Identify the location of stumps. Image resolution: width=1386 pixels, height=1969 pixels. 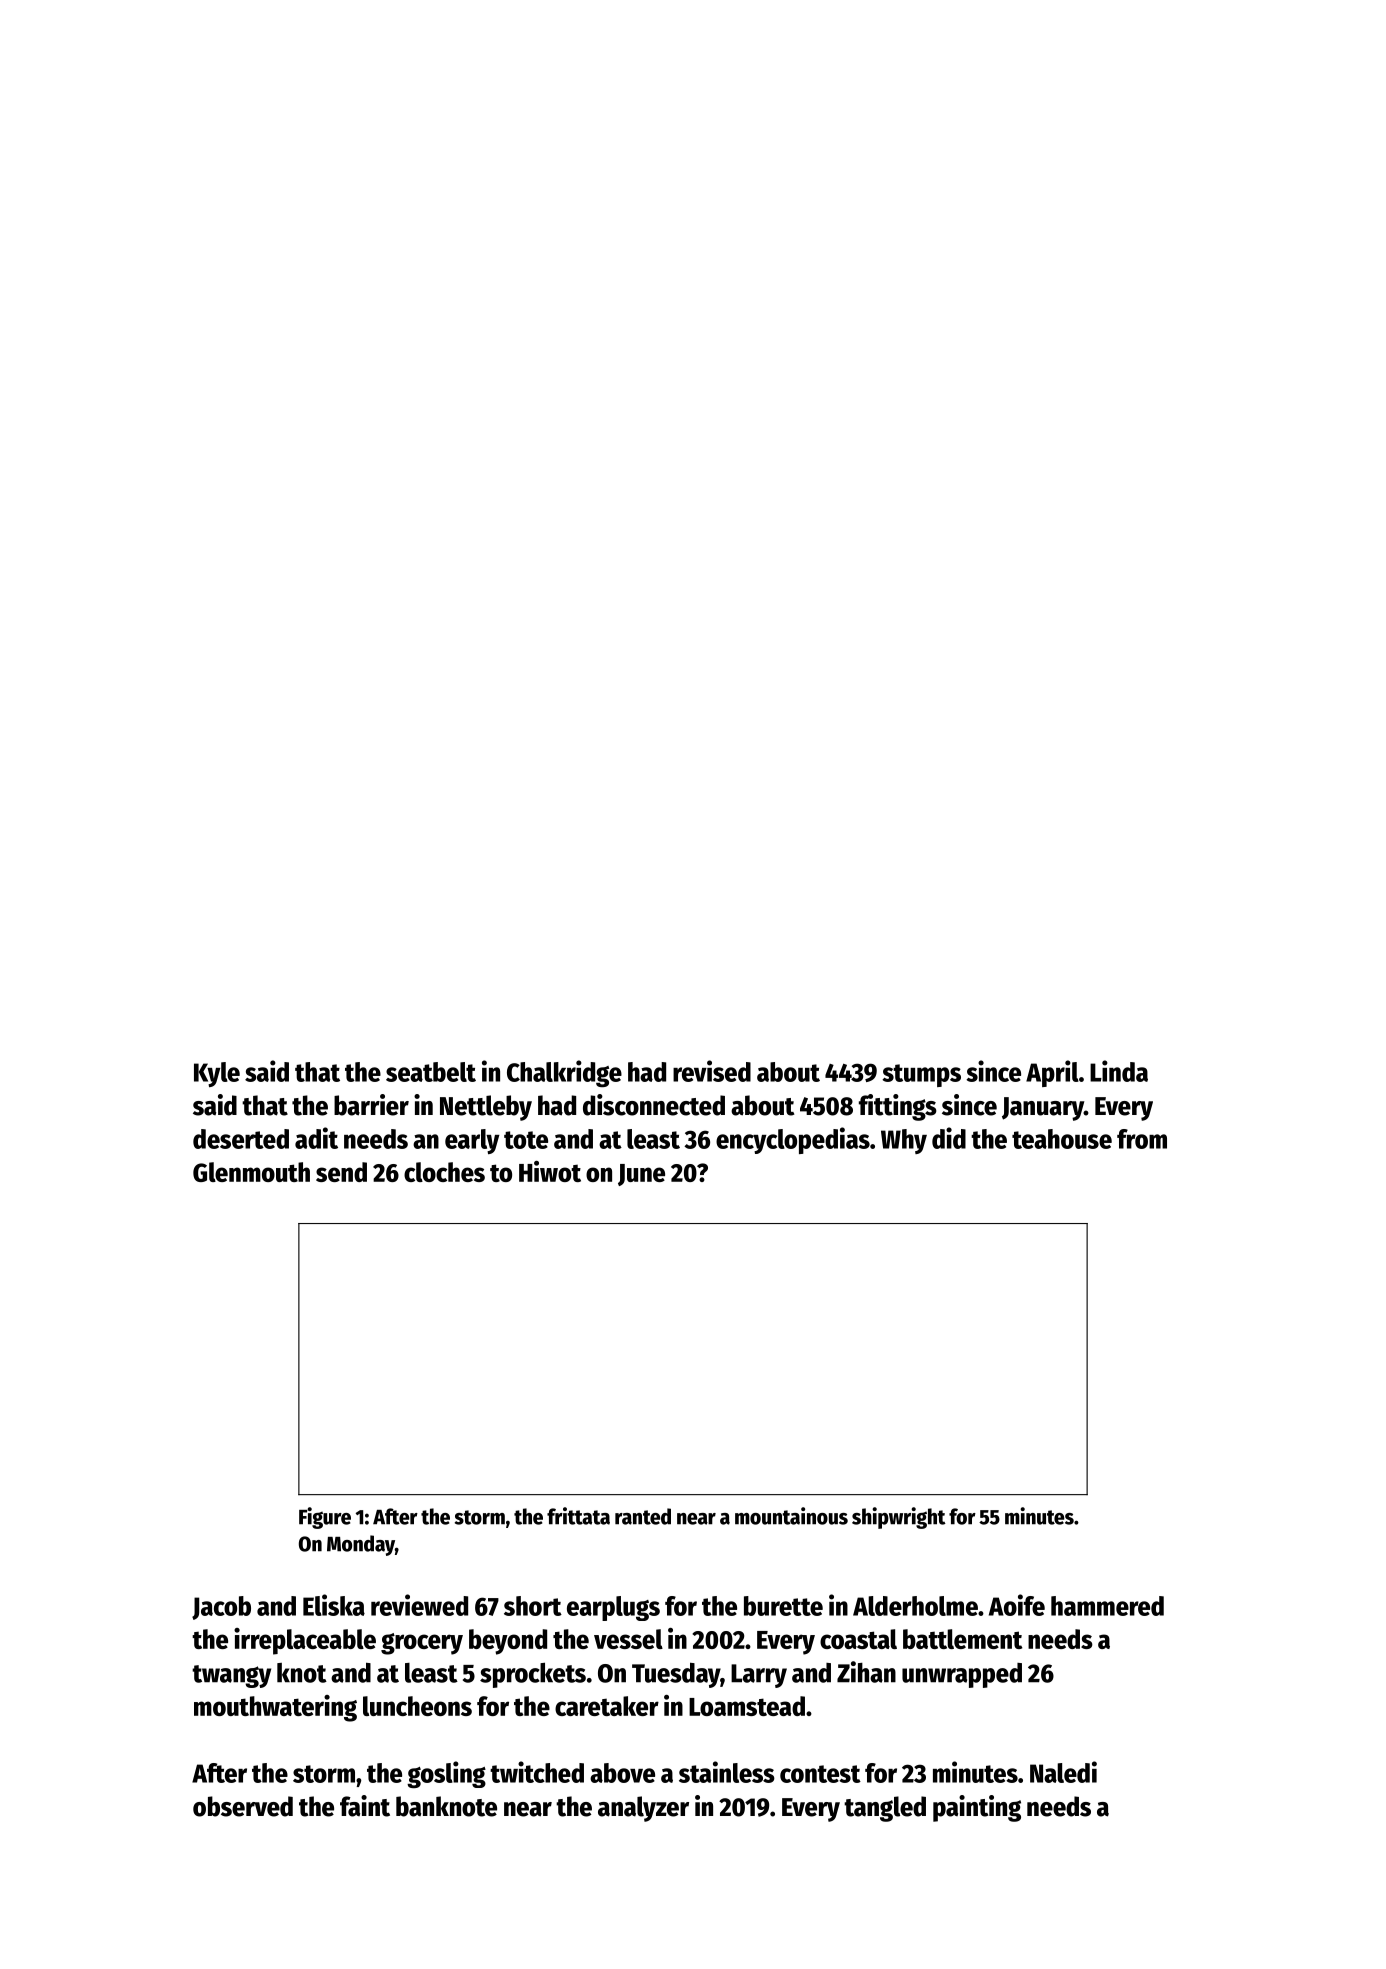
(921, 1075).
